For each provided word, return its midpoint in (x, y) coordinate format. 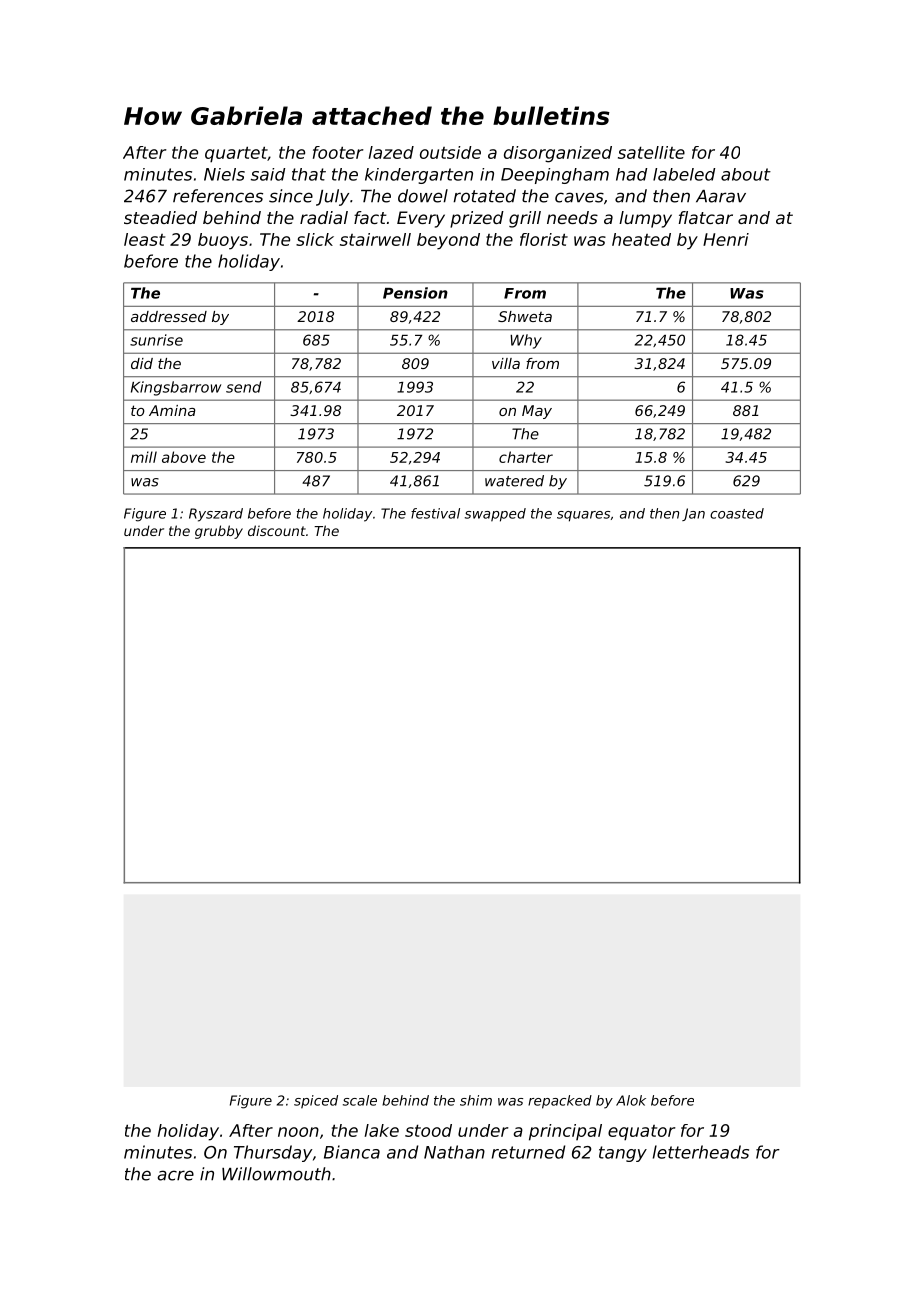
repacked (560, 1102)
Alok (631, 1100)
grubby (219, 532)
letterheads (701, 1152)
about (746, 174)
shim (476, 1100)
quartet (236, 154)
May (537, 412)
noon (298, 1132)
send (243, 387)
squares (583, 516)
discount (277, 530)
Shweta (525, 316)
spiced (316, 1102)
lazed (391, 152)
